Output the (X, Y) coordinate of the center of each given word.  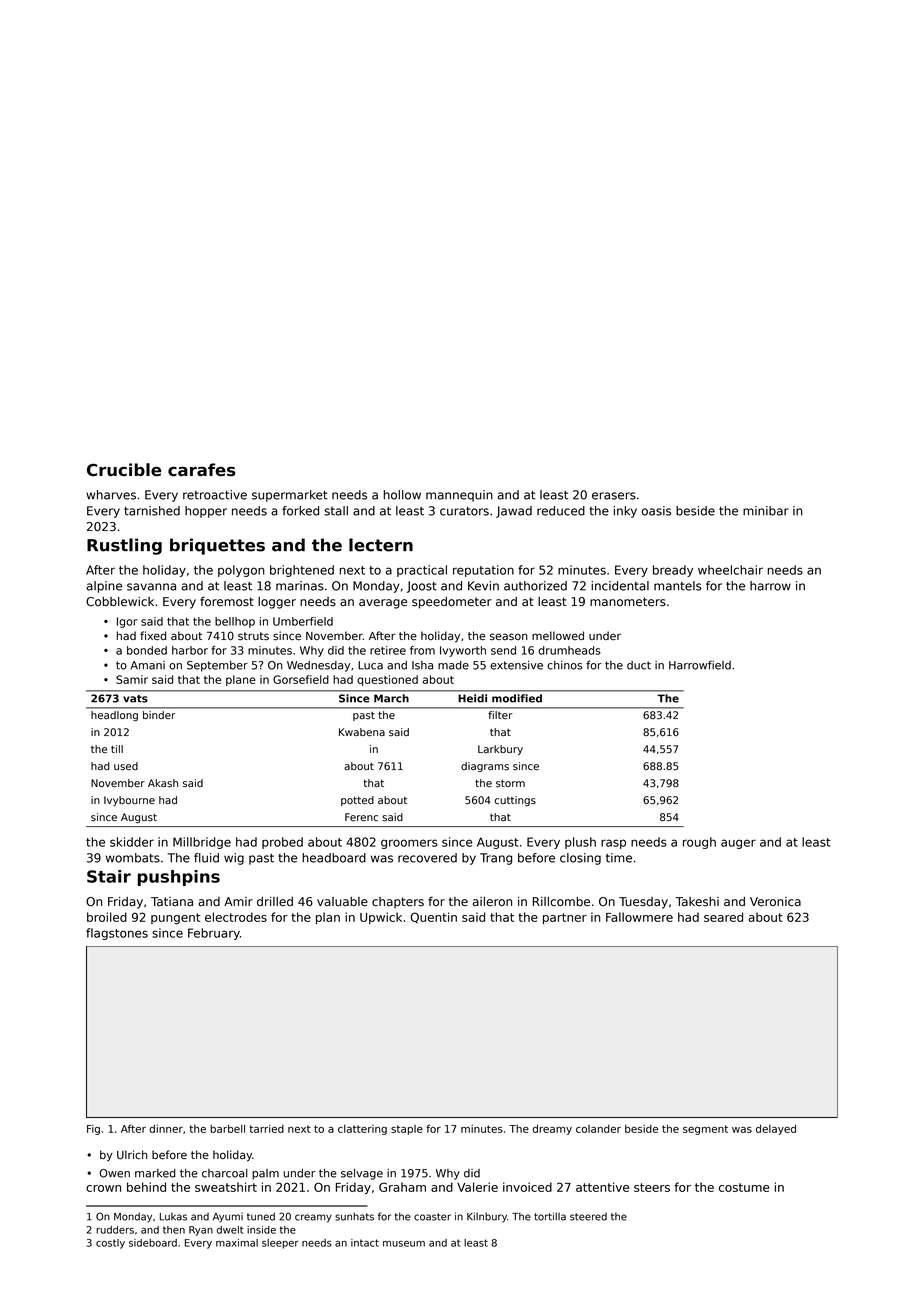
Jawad (514, 512)
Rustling (124, 546)
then (174, 1230)
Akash (163, 783)
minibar (766, 511)
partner (565, 918)
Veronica (775, 902)
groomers (409, 844)
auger (738, 844)
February (214, 934)
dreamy (552, 1130)
